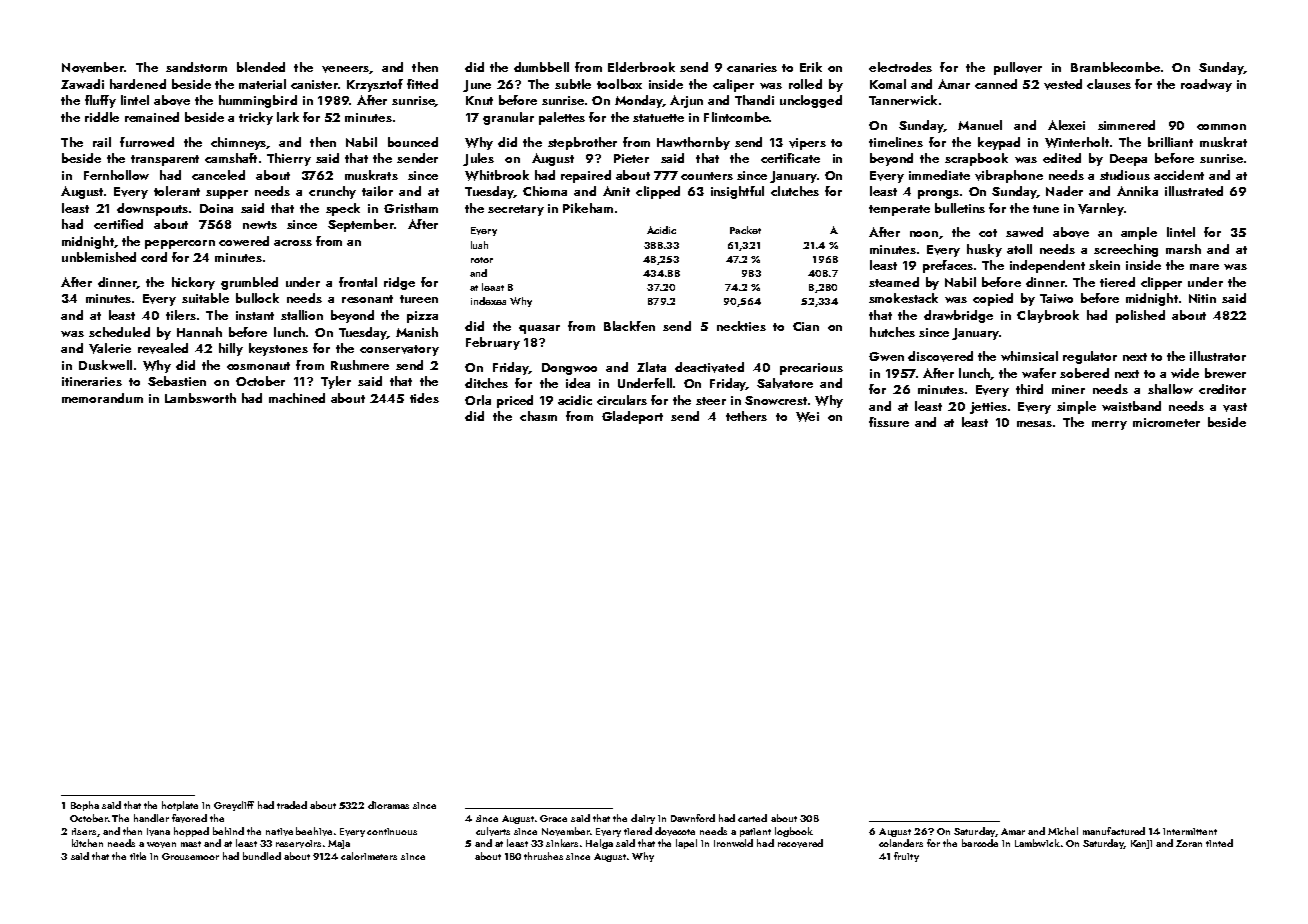 This screenshot has height=924, width=1308. I want to click on blended, so click(261, 67).
